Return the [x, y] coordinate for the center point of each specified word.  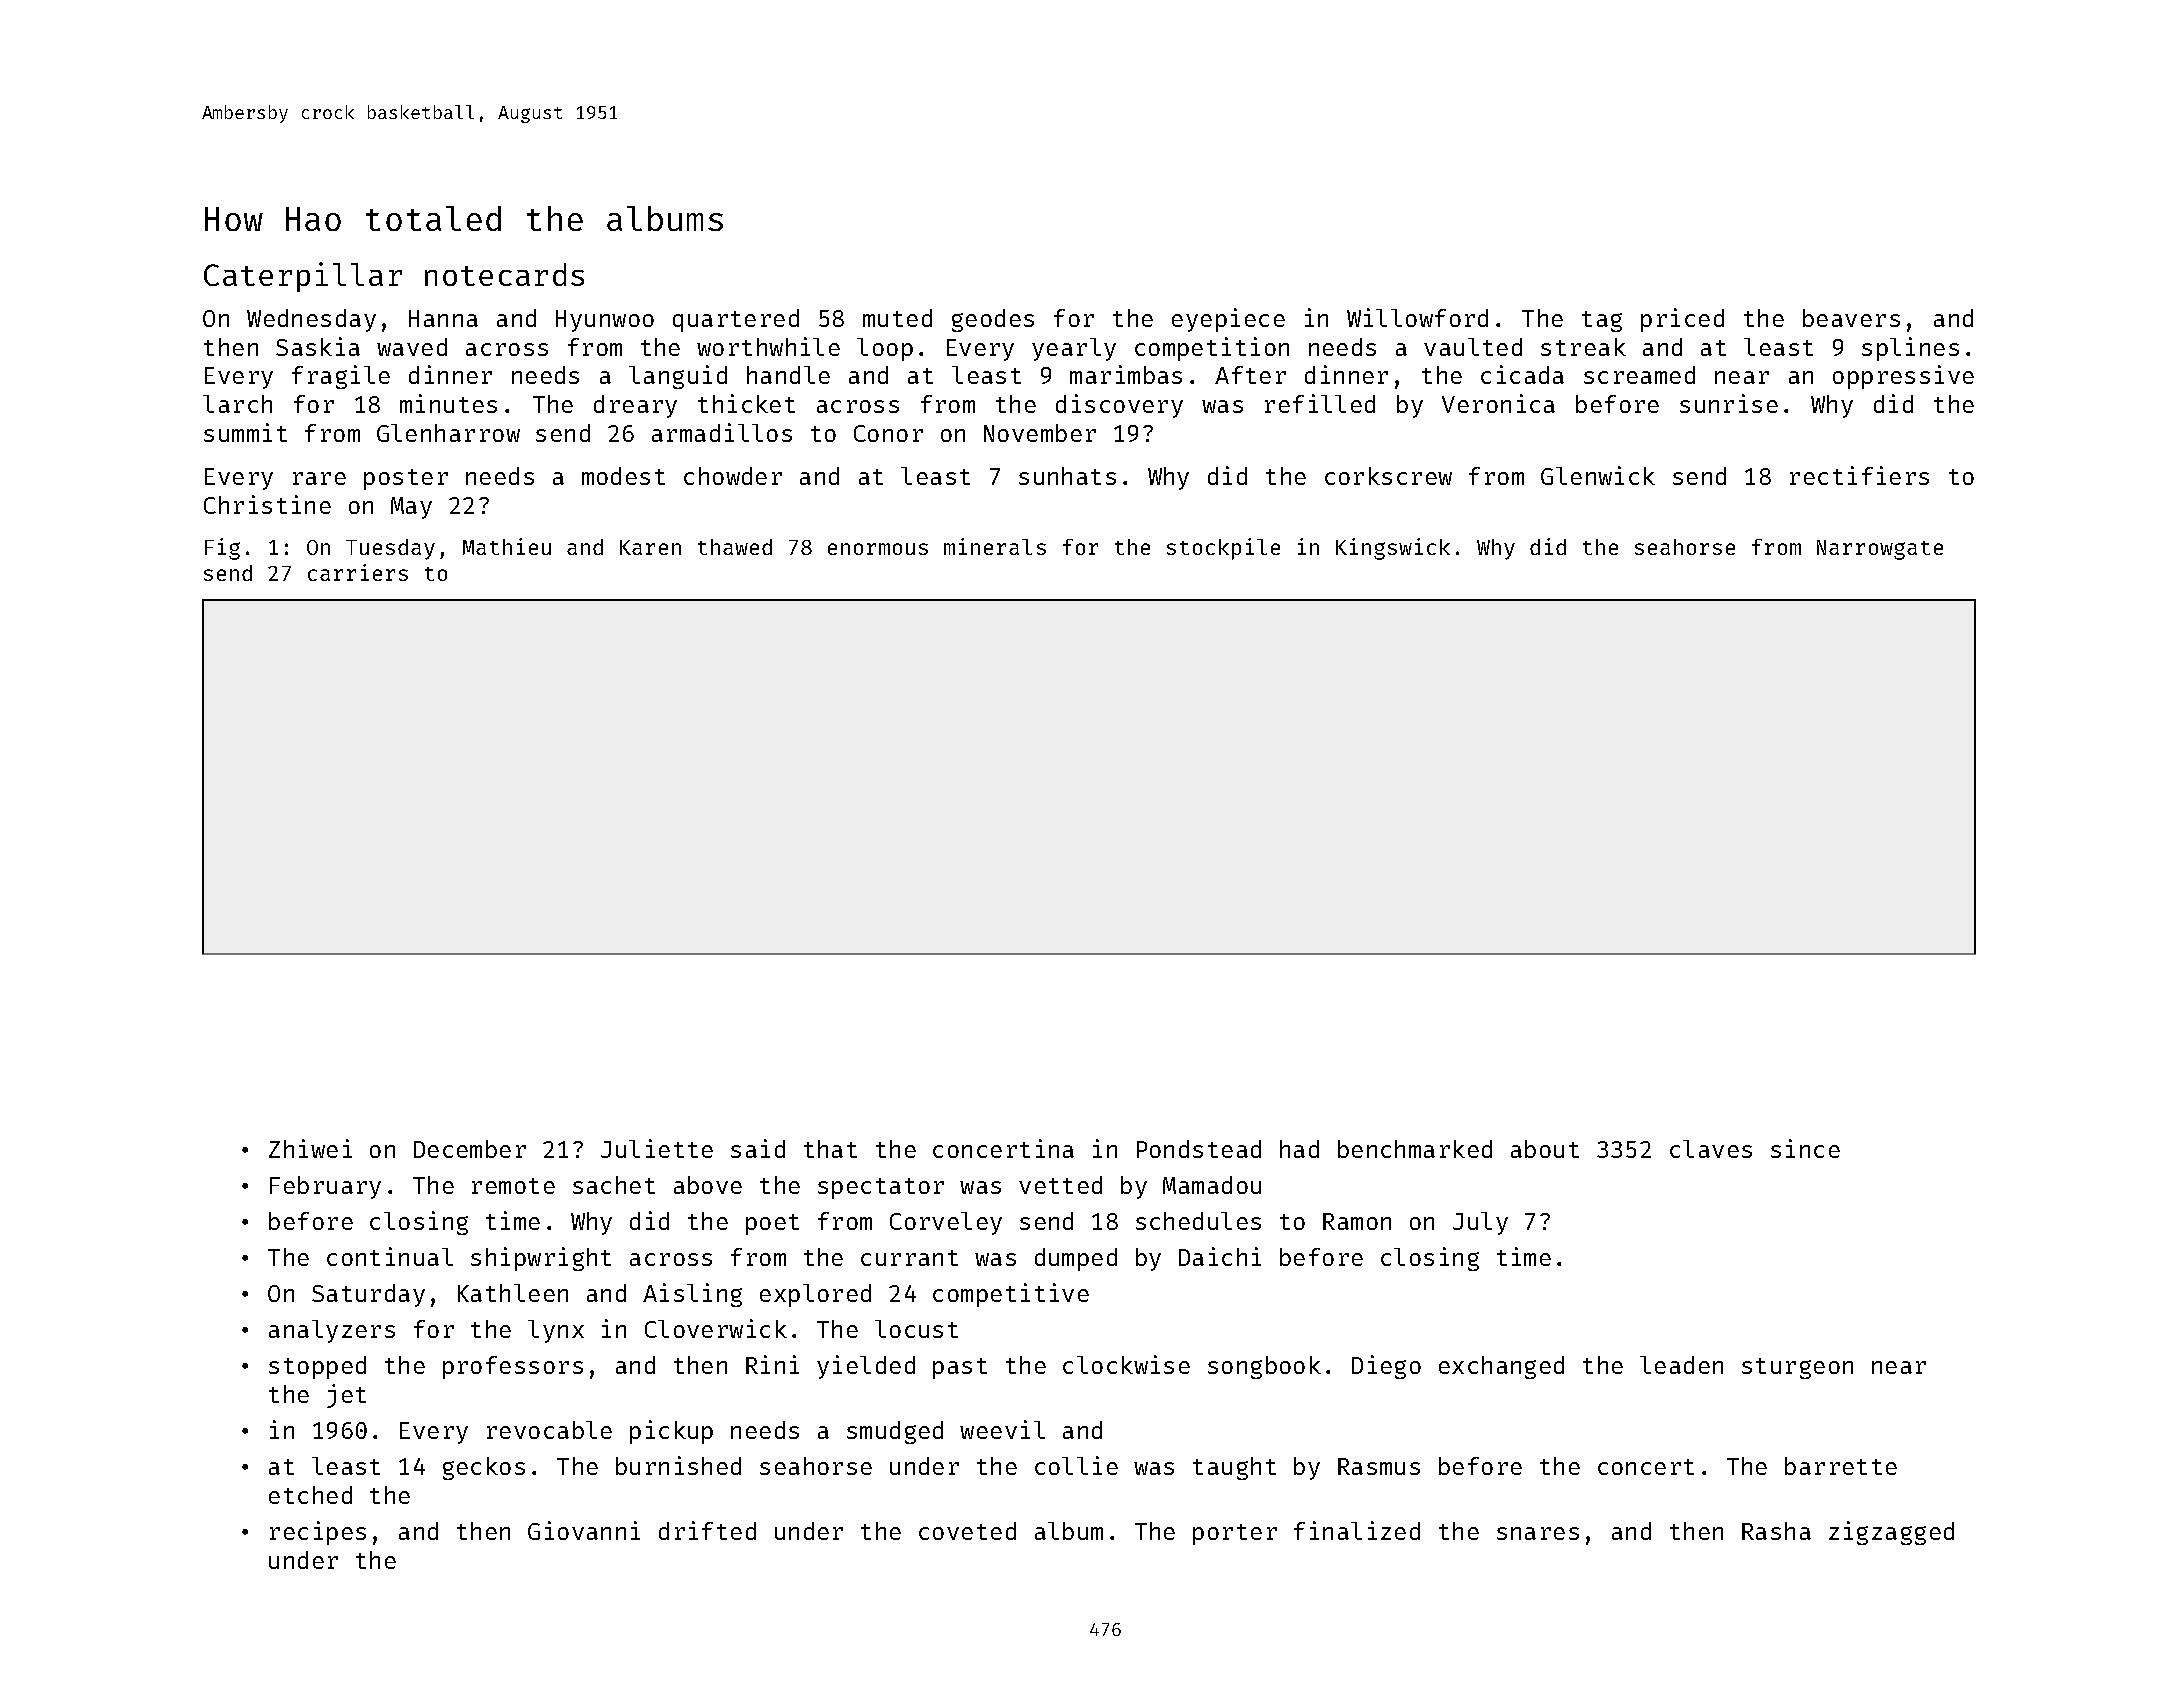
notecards [504, 274]
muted [897, 318]
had [1299, 1149]
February [325, 1187]
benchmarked [1415, 1149]
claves [1711, 1149]
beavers [1851, 318]
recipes [318, 1533]
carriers [358, 572]
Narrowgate [1880, 550]
